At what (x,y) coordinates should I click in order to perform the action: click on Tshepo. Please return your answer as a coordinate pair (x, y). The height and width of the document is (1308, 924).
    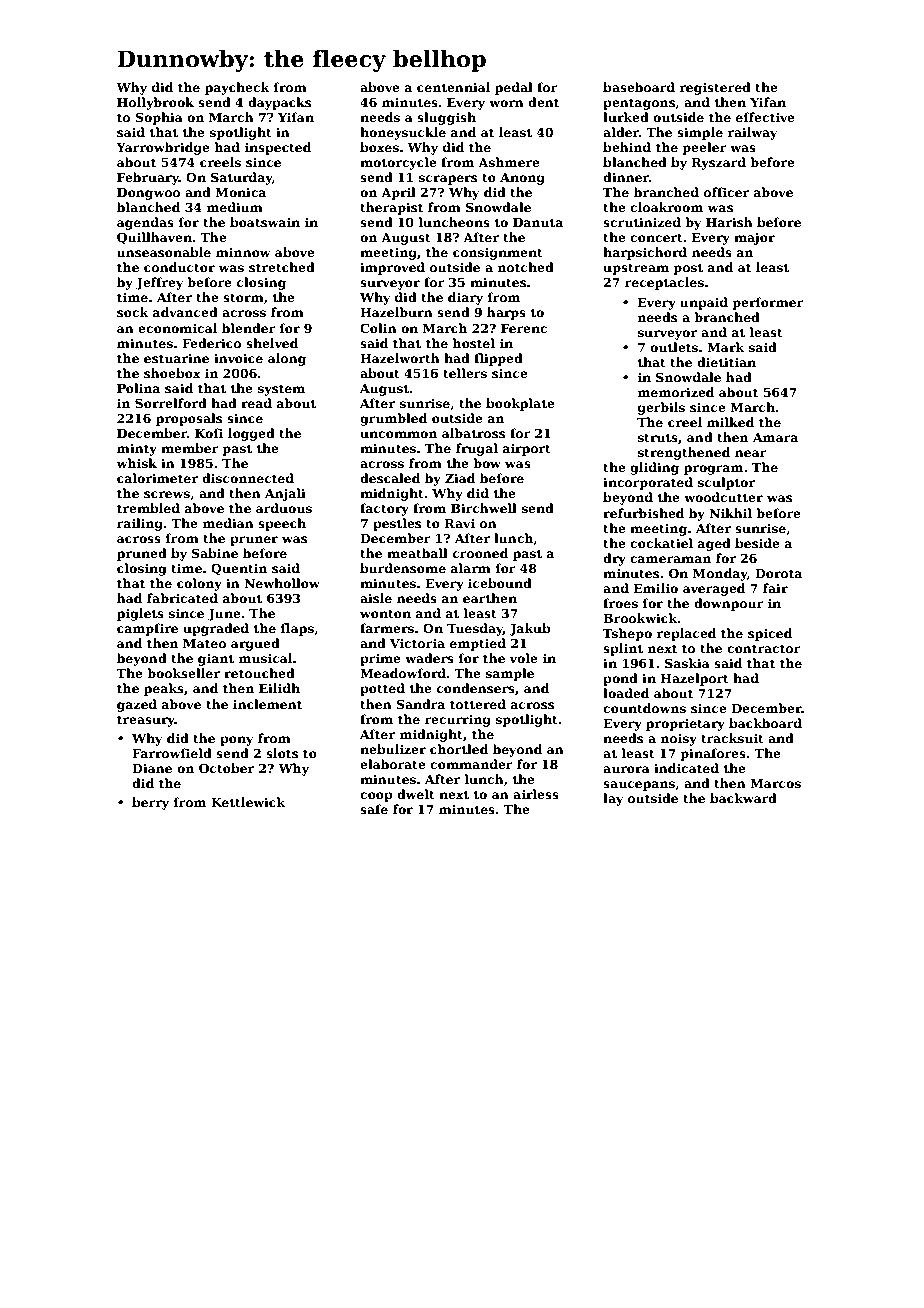
    Looking at the image, I should click on (627, 634).
